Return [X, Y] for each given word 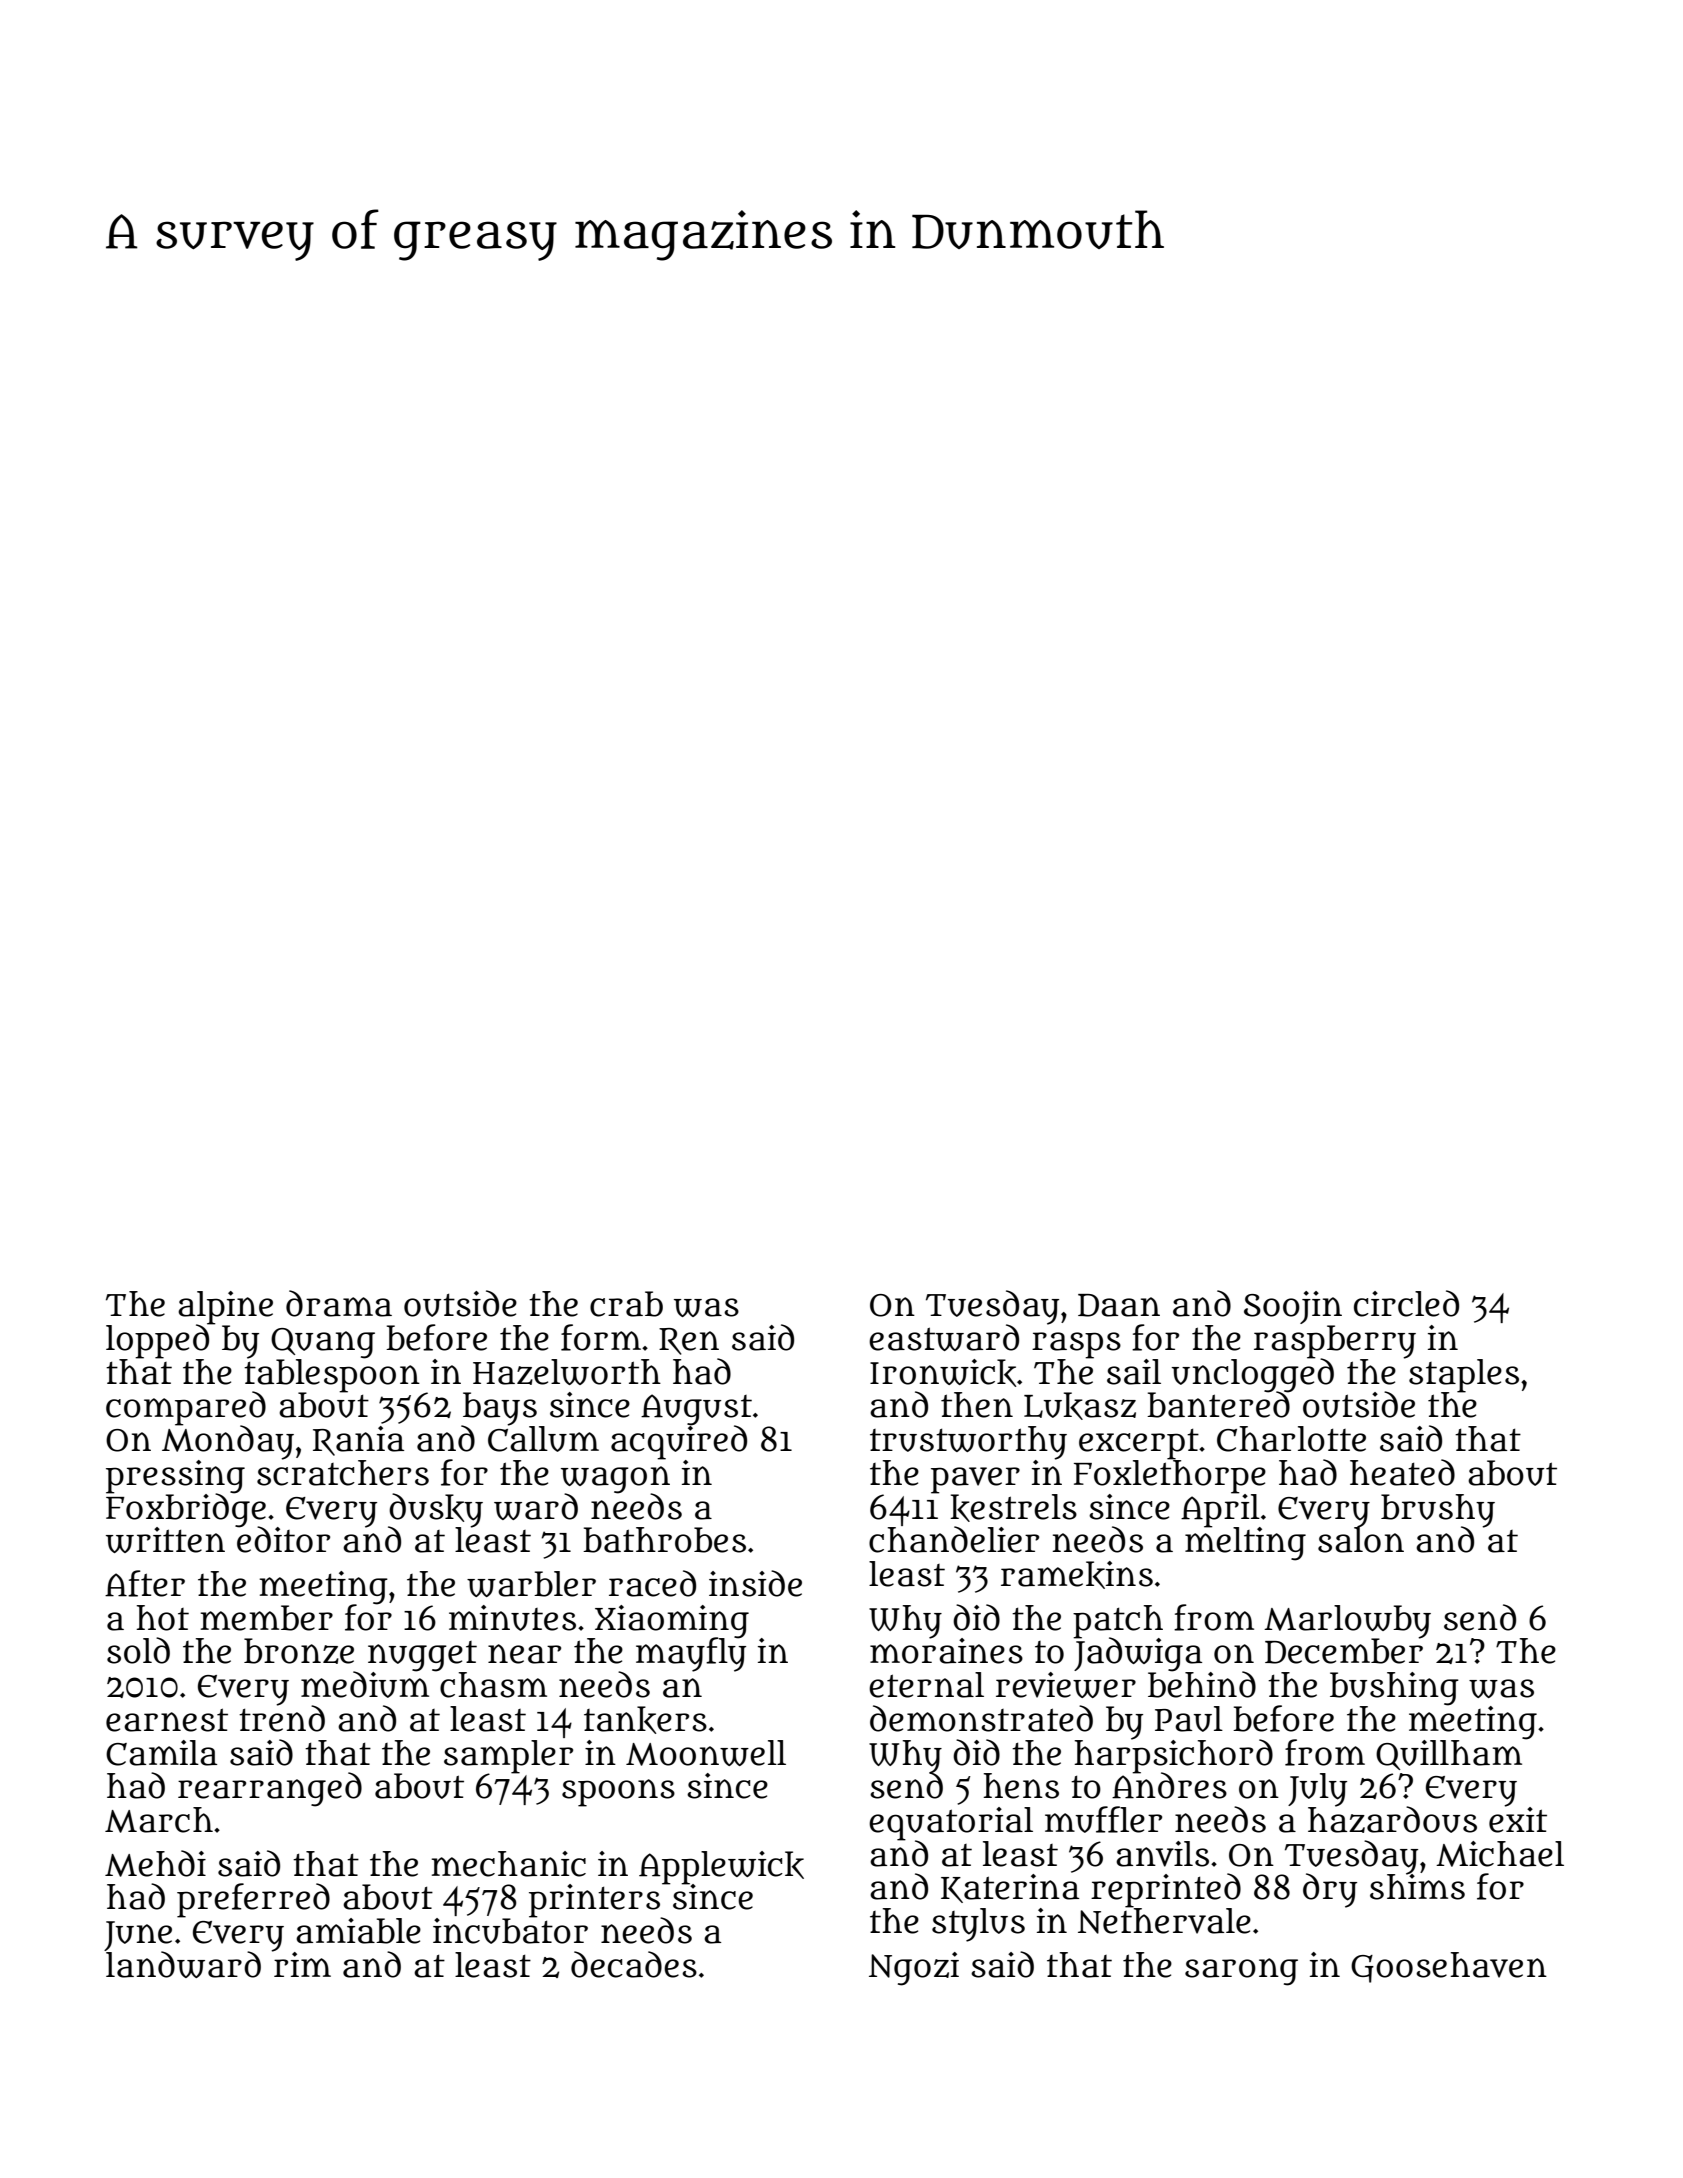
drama [339, 1303]
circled [1406, 1303]
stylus [978, 1925]
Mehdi [155, 1863]
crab [626, 1304]
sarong [1241, 1972]
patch [1118, 1621]
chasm [493, 1685]
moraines [946, 1651]
